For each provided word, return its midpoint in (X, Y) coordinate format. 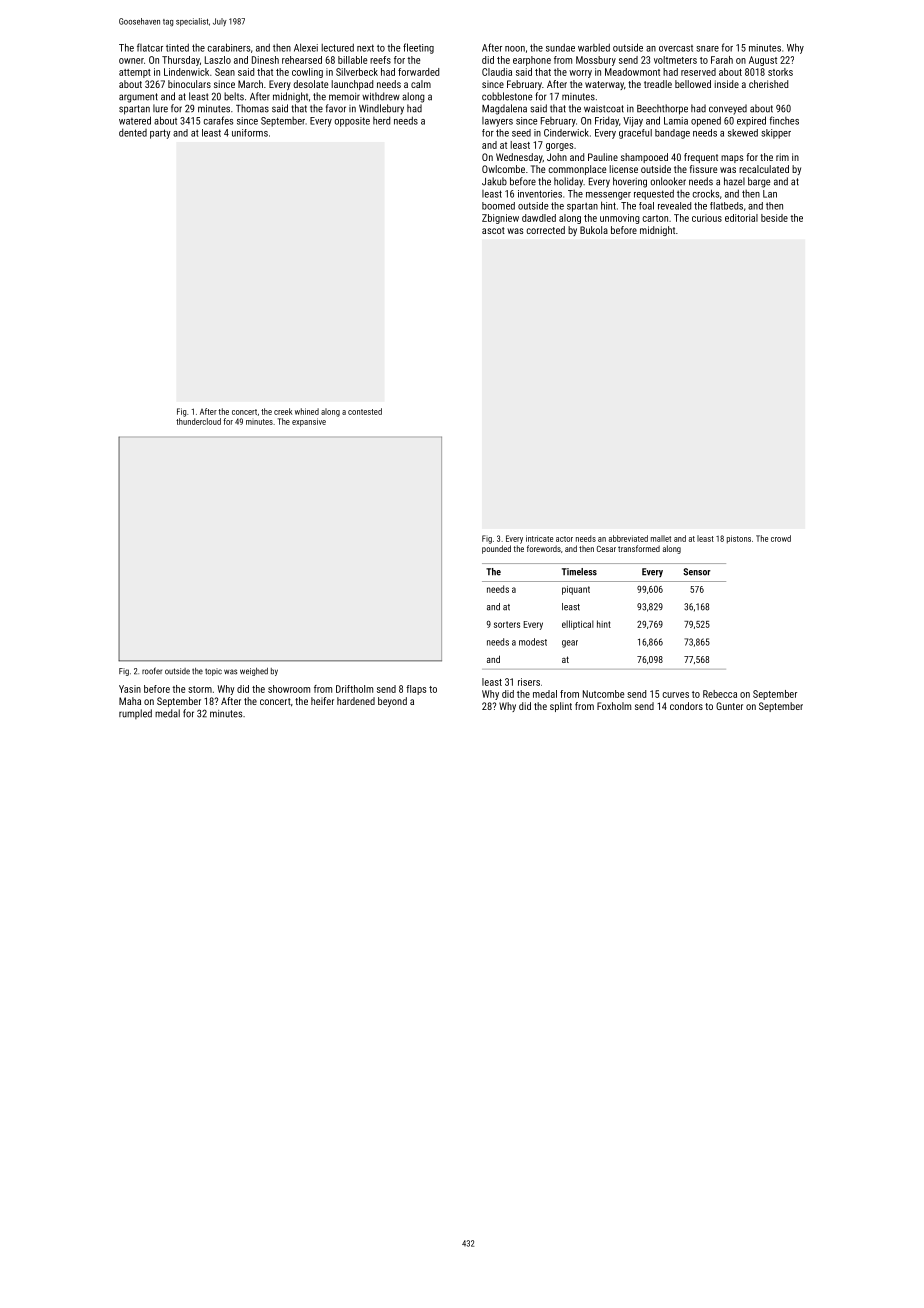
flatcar (150, 47)
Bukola (594, 230)
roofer (152, 671)
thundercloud (198, 421)
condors (686, 706)
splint (561, 707)
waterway (604, 85)
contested (365, 411)
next (365, 48)
